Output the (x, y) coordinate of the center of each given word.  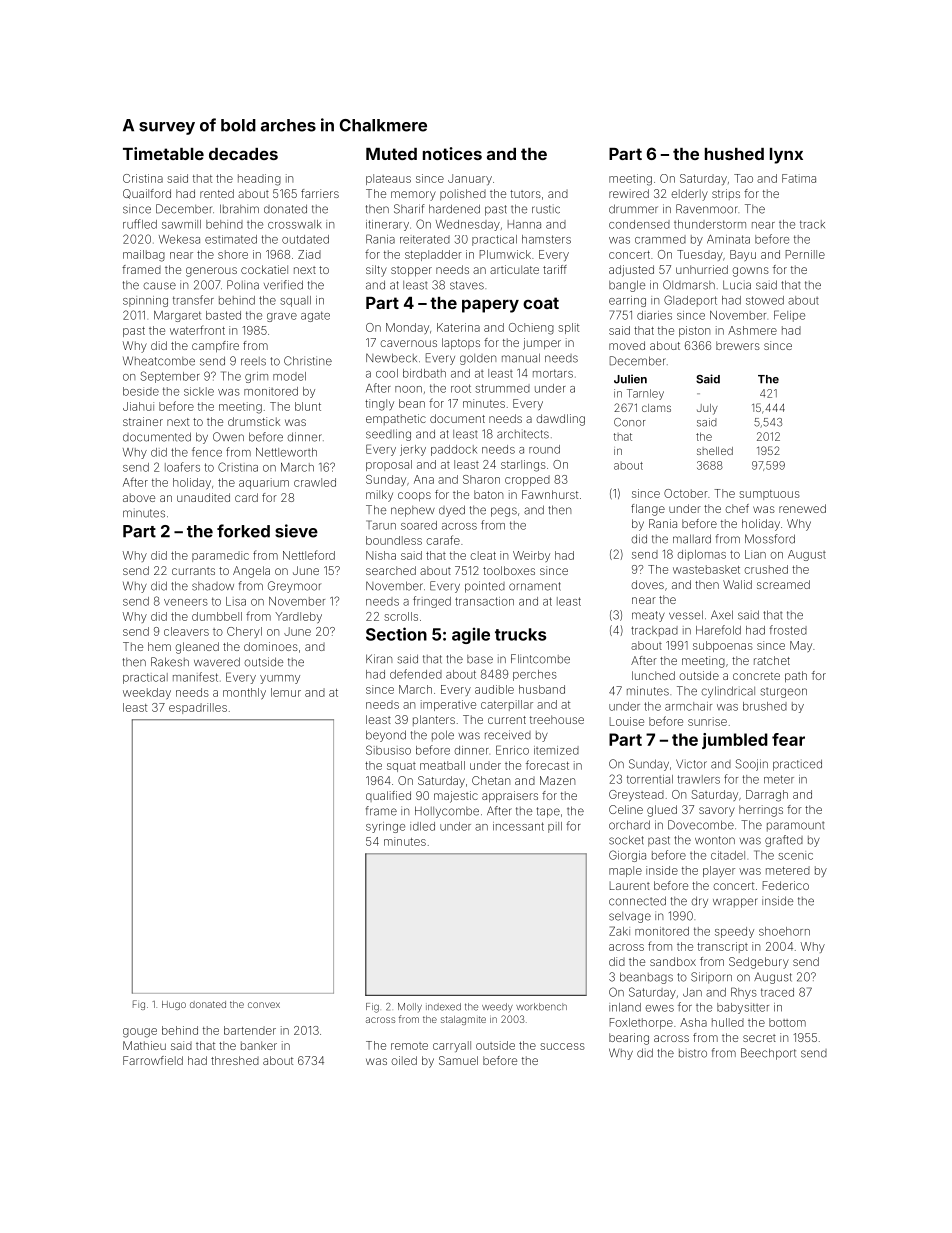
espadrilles (198, 708)
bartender (250, 1030)
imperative (448, 705)
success (562, 1046)
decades (243, 154)
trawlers (698, 779)
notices (452, 153)
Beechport (768, 1054)
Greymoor (294, 587)
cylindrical (728, 692)
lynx (786, 156)
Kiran (379, 659)
